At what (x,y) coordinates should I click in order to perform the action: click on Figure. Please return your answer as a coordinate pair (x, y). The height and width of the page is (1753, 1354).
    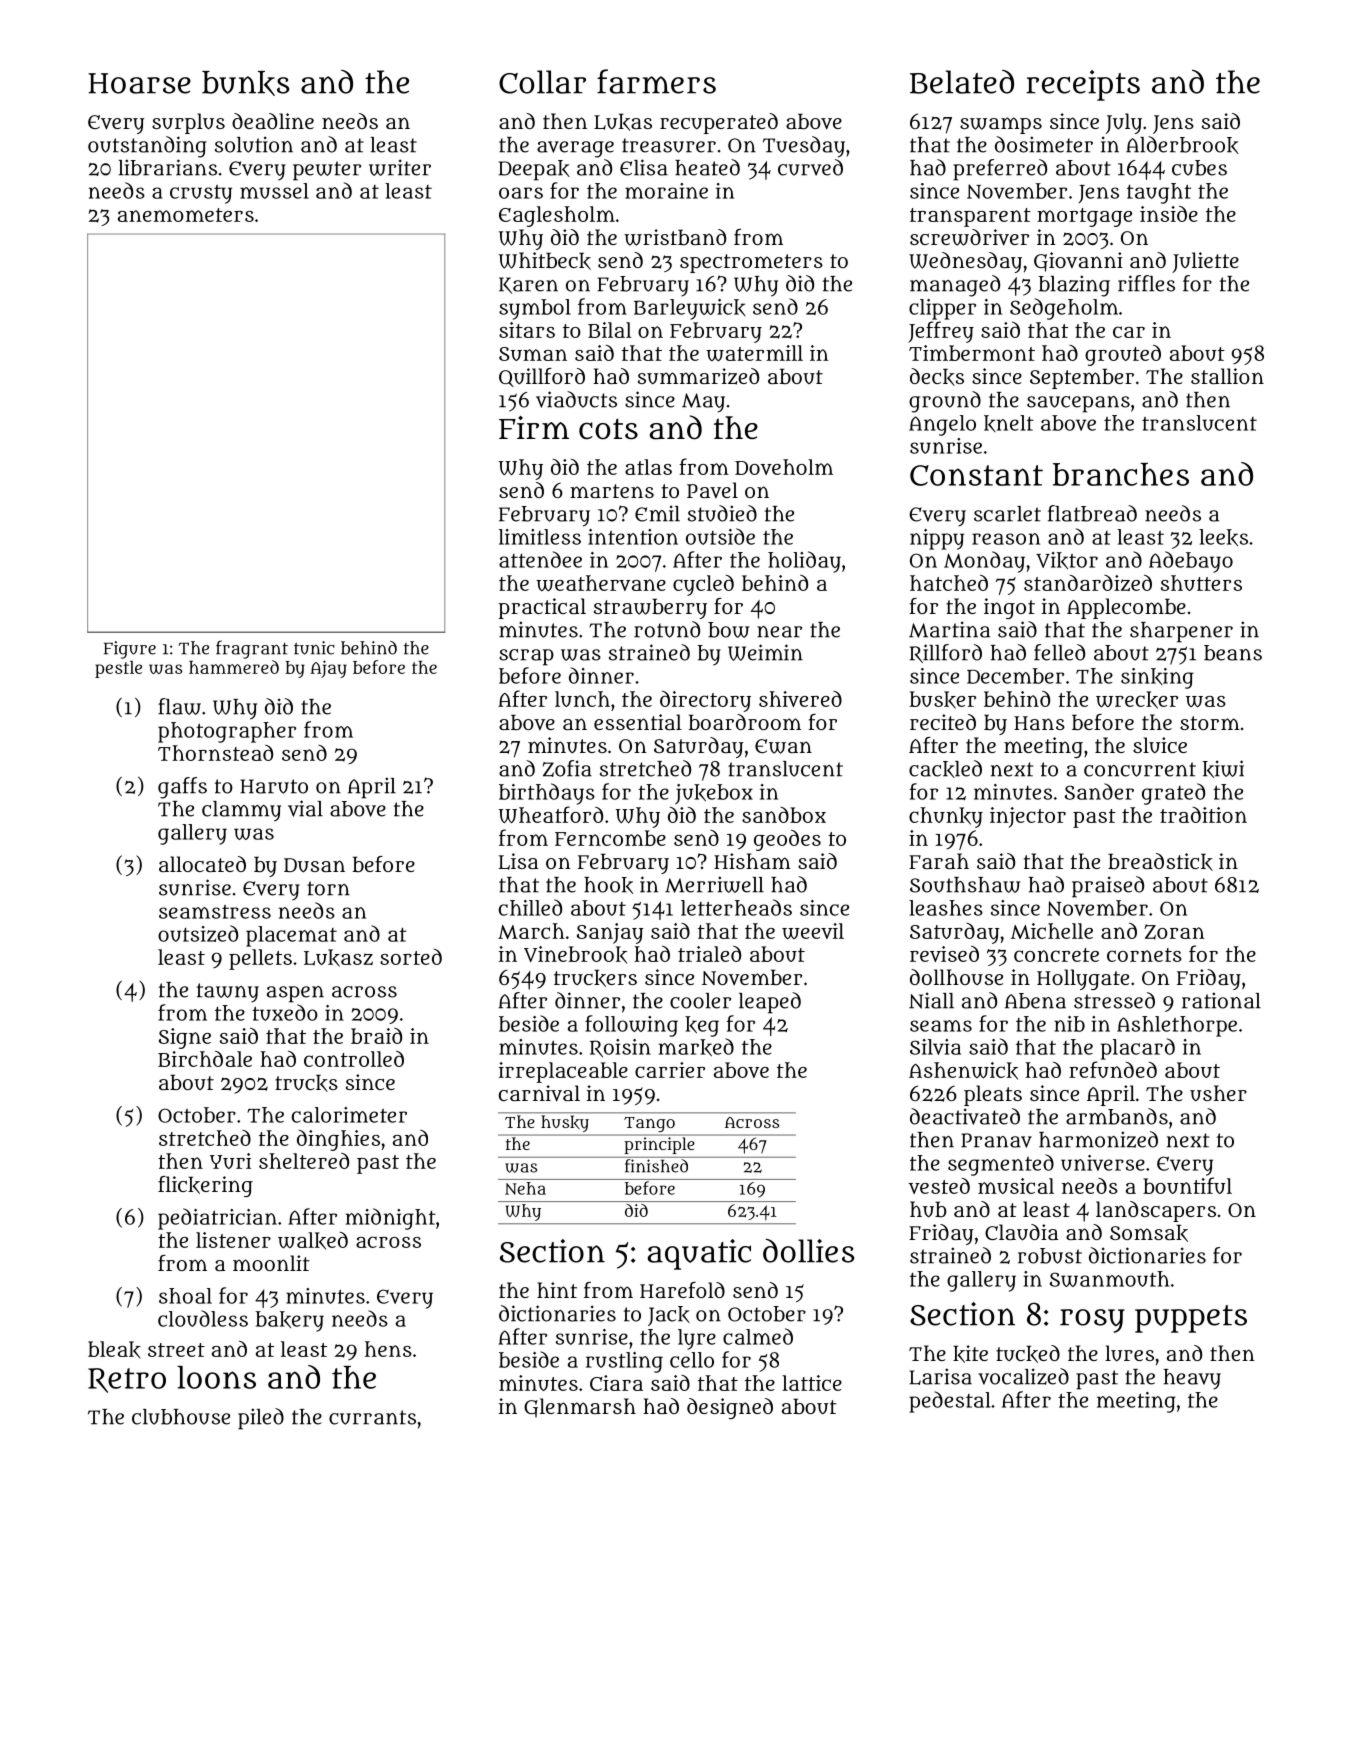
    Looking at the image, I should click on (130, 650).
